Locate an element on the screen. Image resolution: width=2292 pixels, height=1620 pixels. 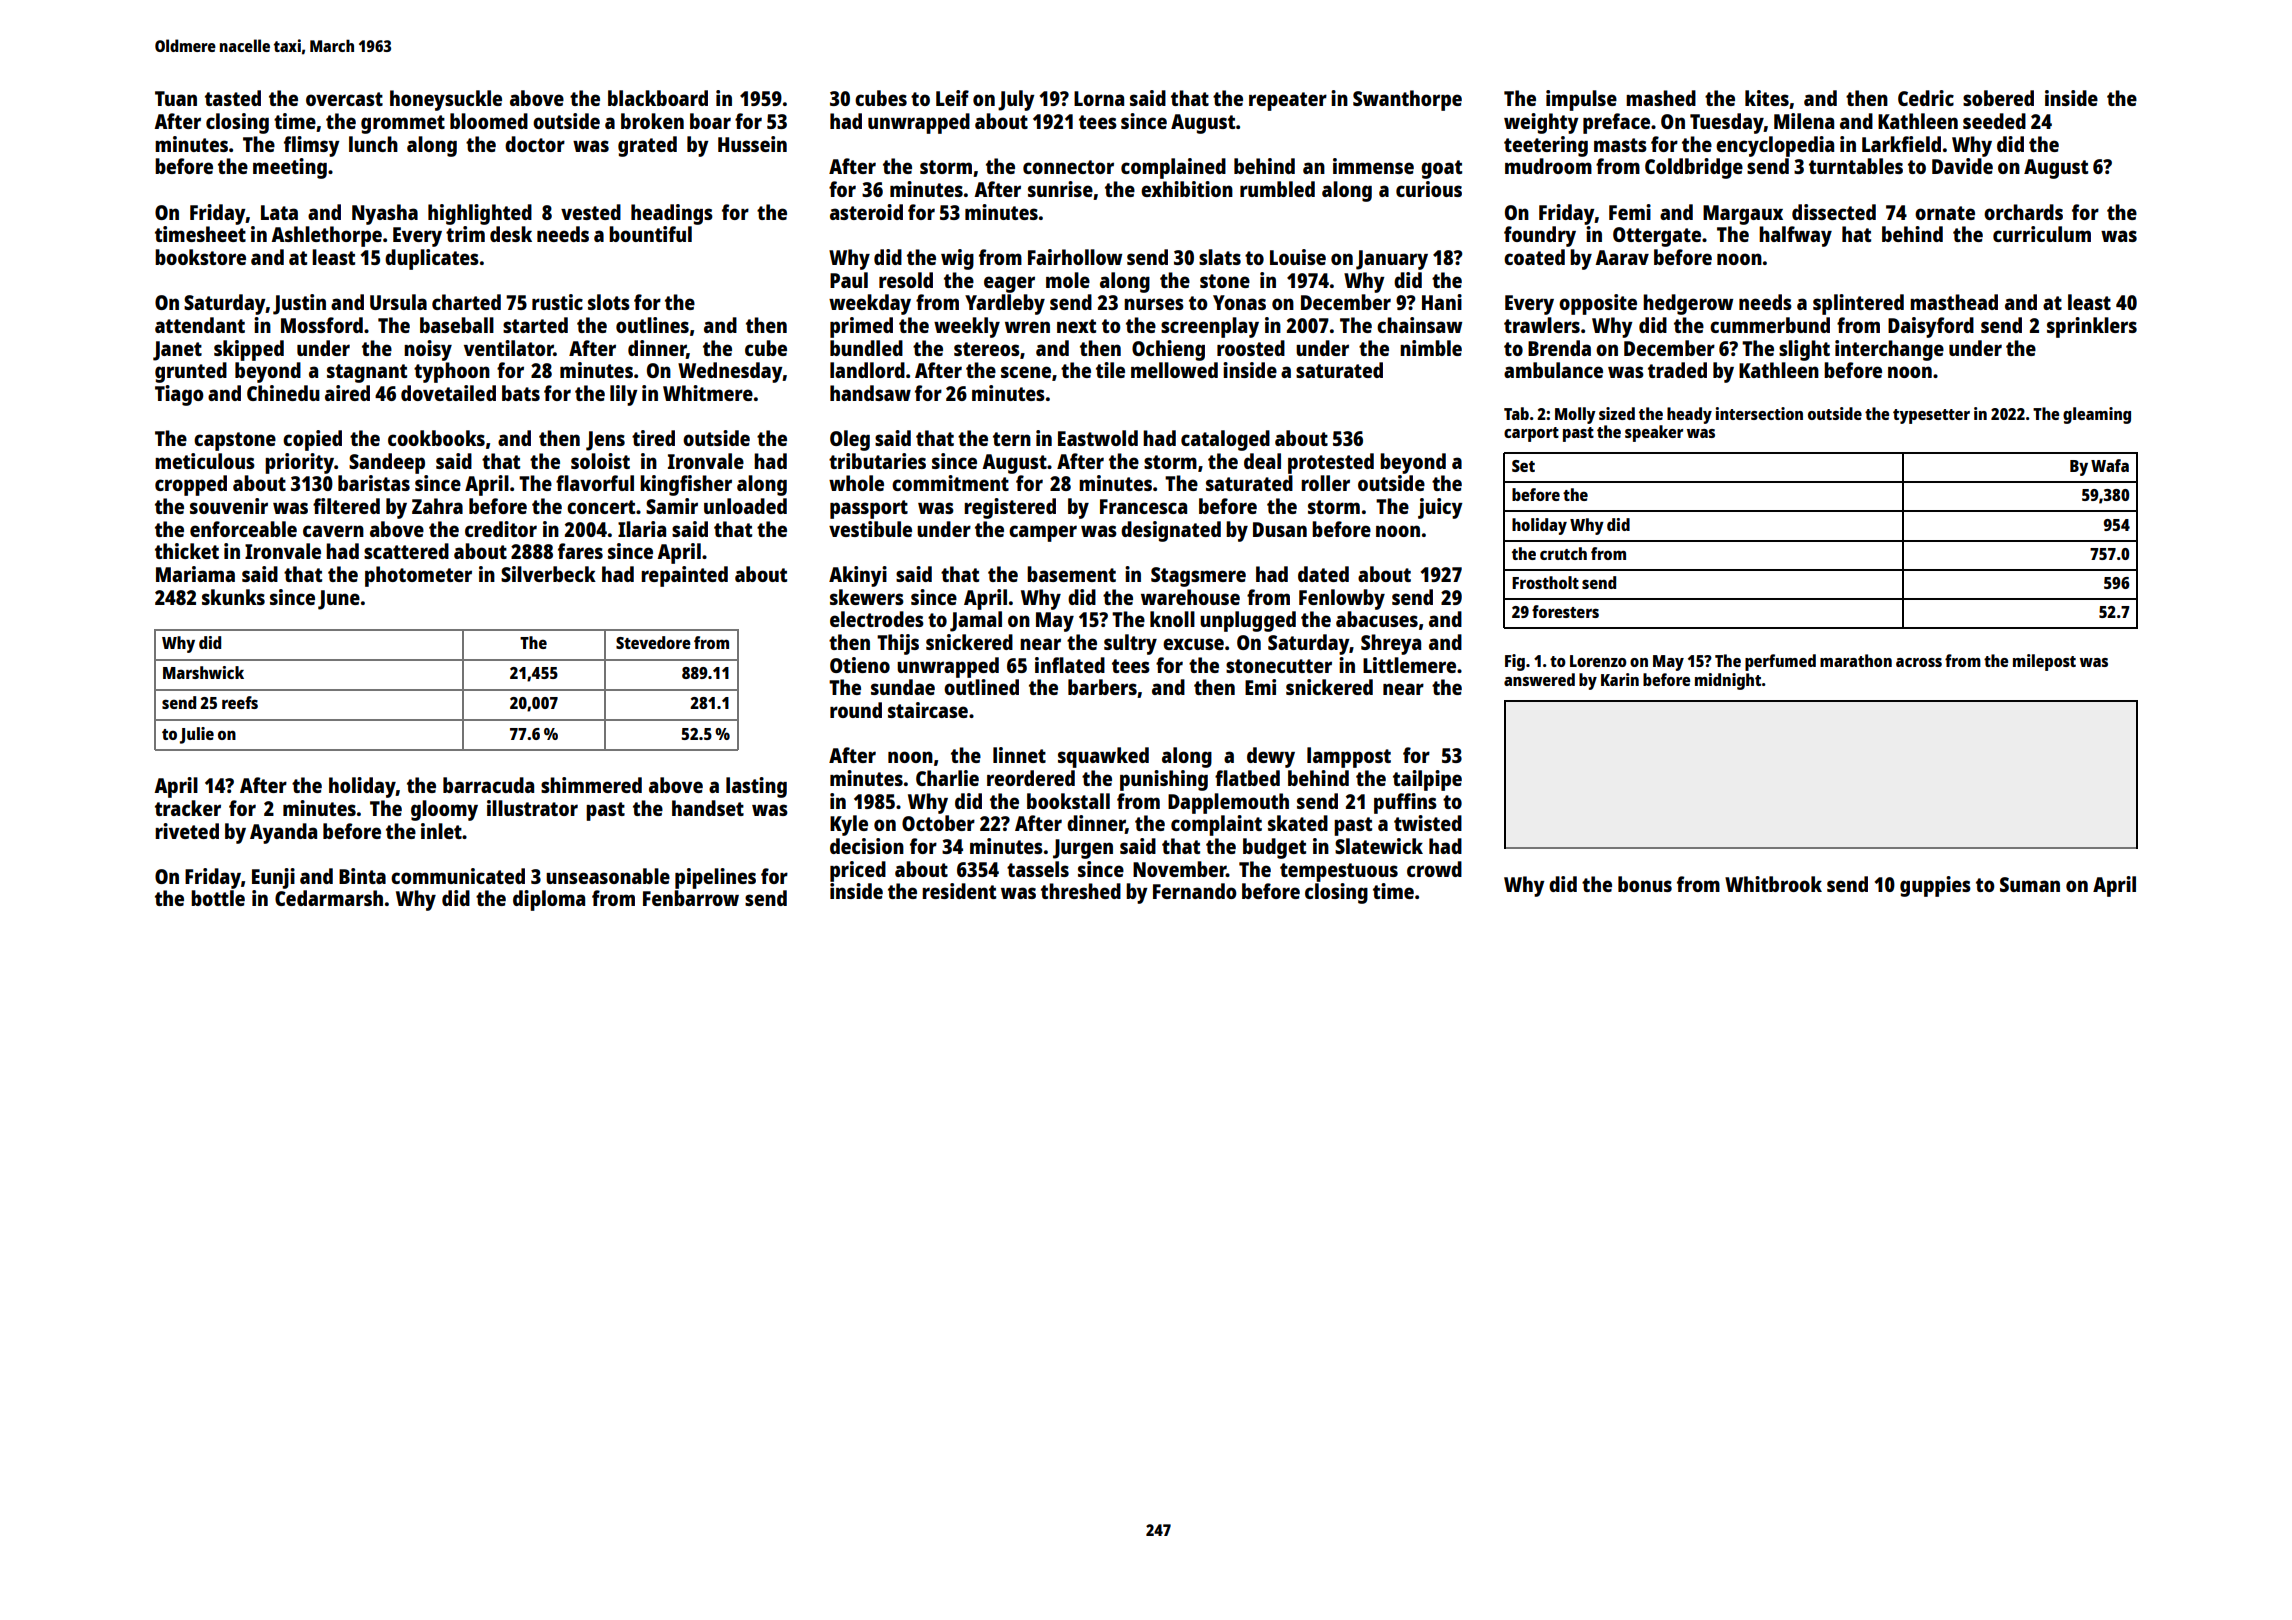
complaint is located at coordinates (1216, 825).
